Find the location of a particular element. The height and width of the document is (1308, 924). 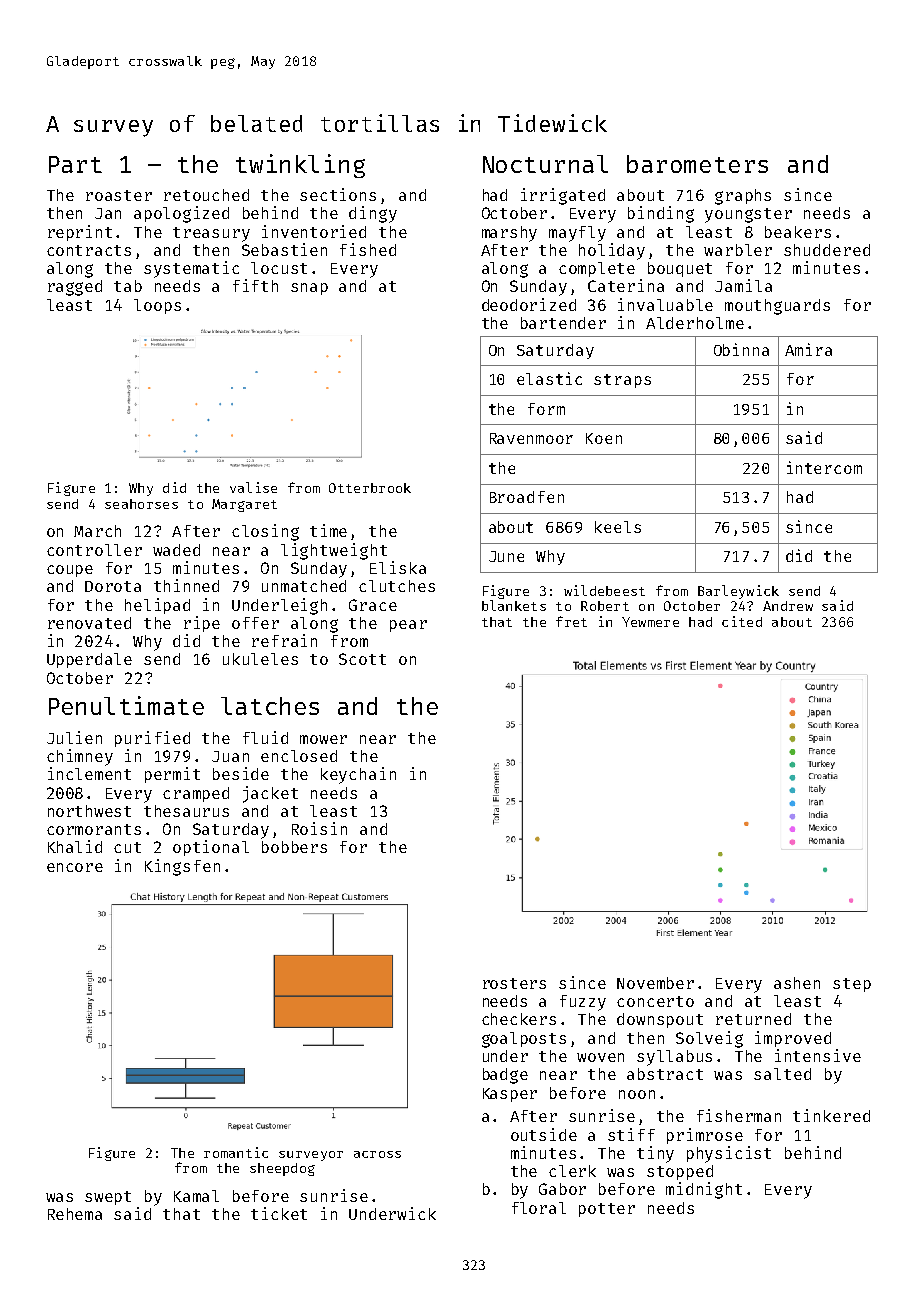

ashen is located at coordinates (797, 983).
